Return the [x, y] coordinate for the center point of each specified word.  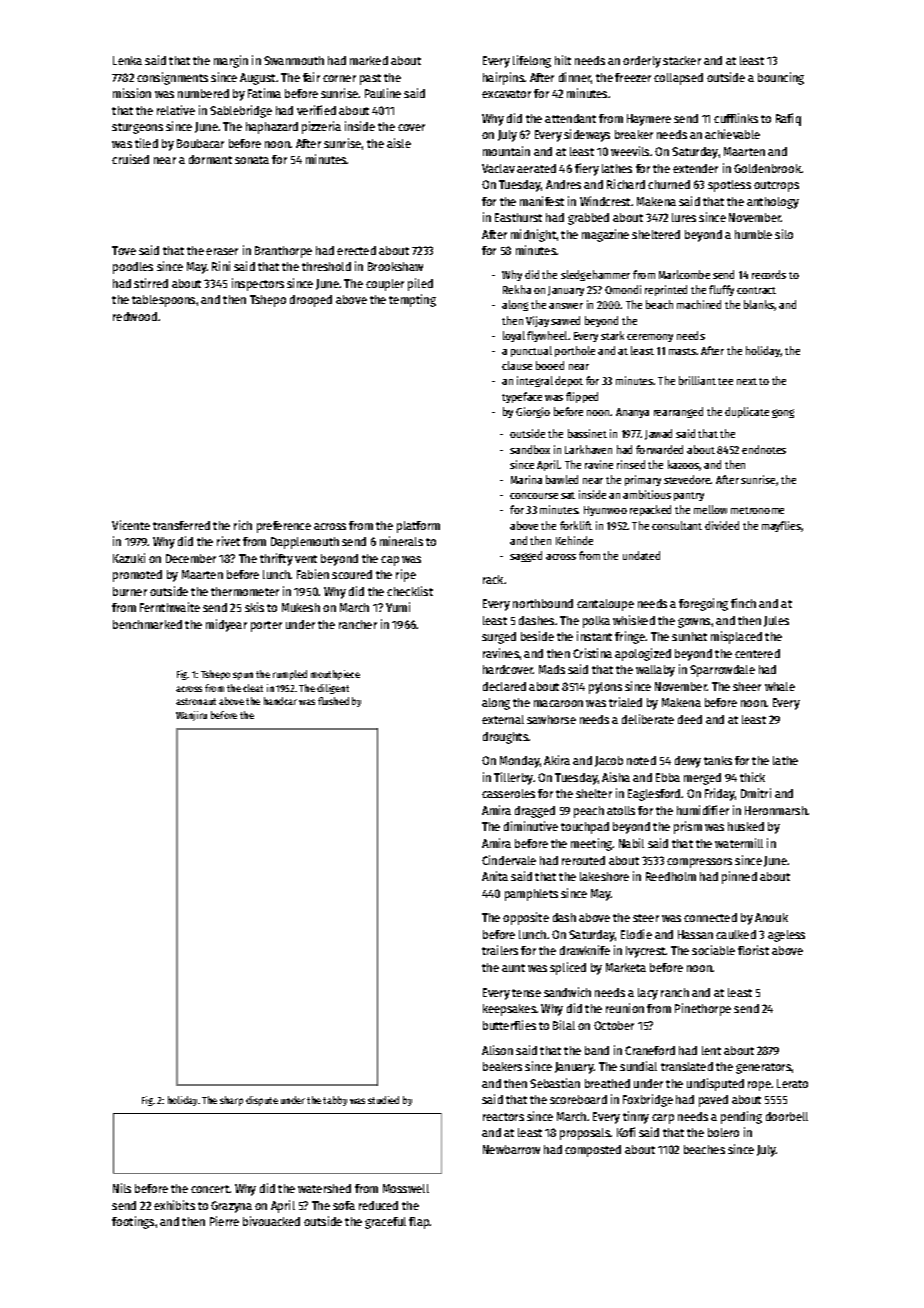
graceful [385, 1223]
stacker [682, 60]
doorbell [787, 1116]
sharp [231, 1101]
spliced [568, 968]
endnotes [764, 449]
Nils [122, 1188]
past [370, 79]
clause [517, 365]
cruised [130, 159]
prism [688, 827]
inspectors [258, 284]
